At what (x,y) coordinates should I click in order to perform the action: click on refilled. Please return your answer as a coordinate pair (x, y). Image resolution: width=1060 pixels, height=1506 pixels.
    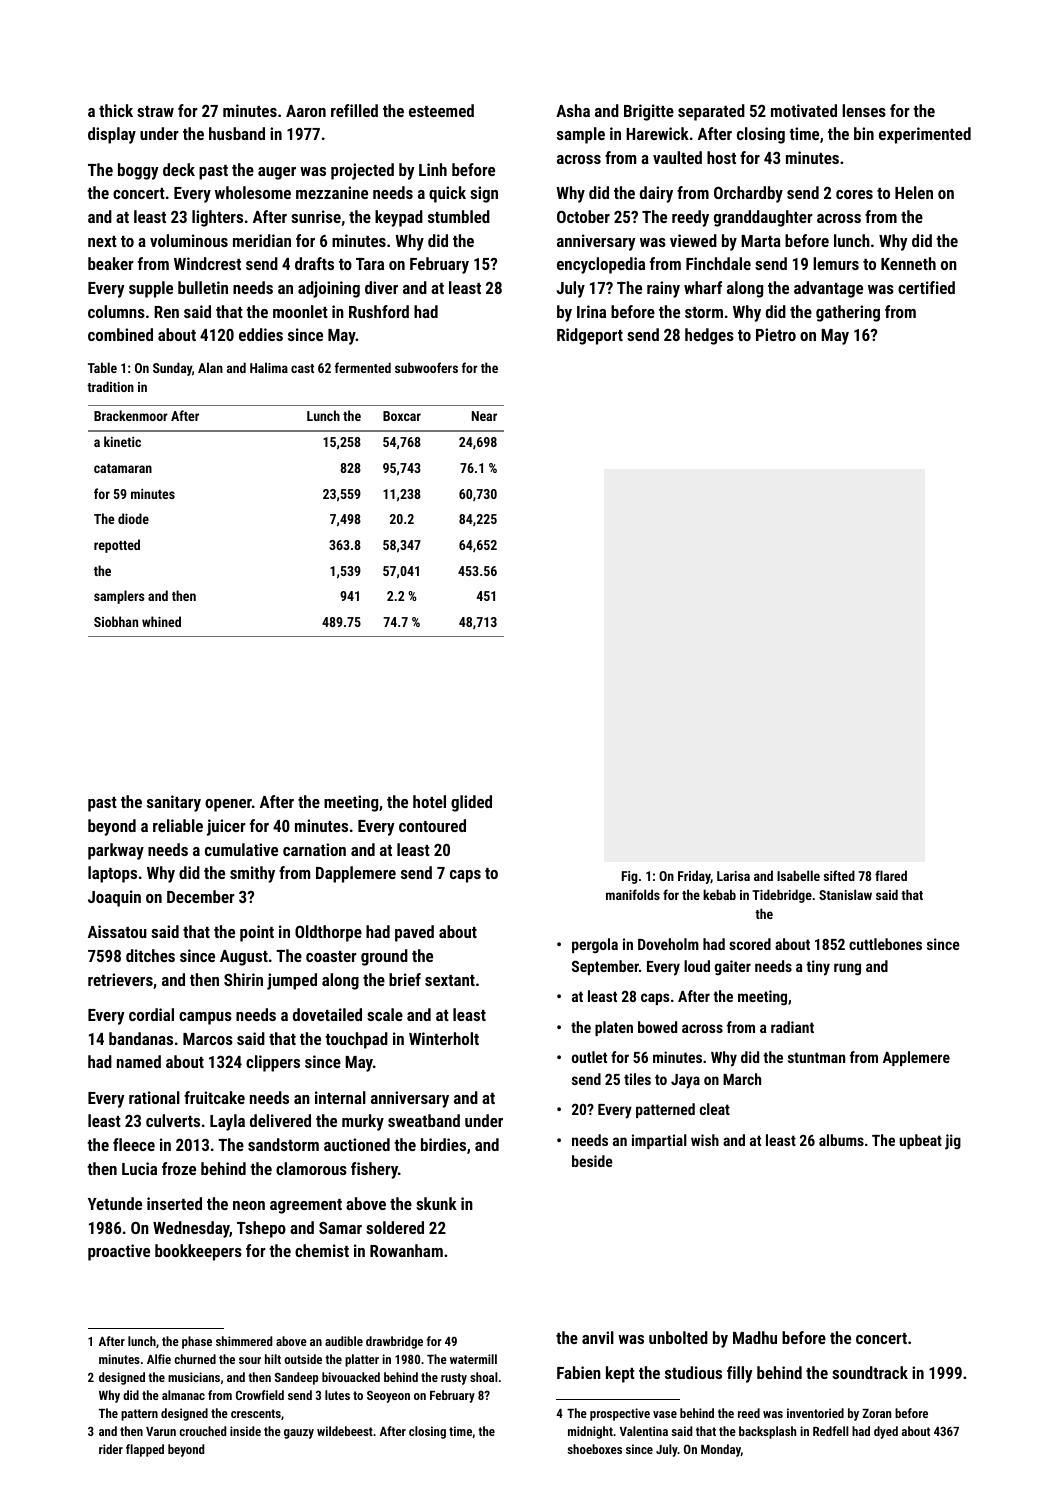
    Looking at the image, I should click on (354, 110).
